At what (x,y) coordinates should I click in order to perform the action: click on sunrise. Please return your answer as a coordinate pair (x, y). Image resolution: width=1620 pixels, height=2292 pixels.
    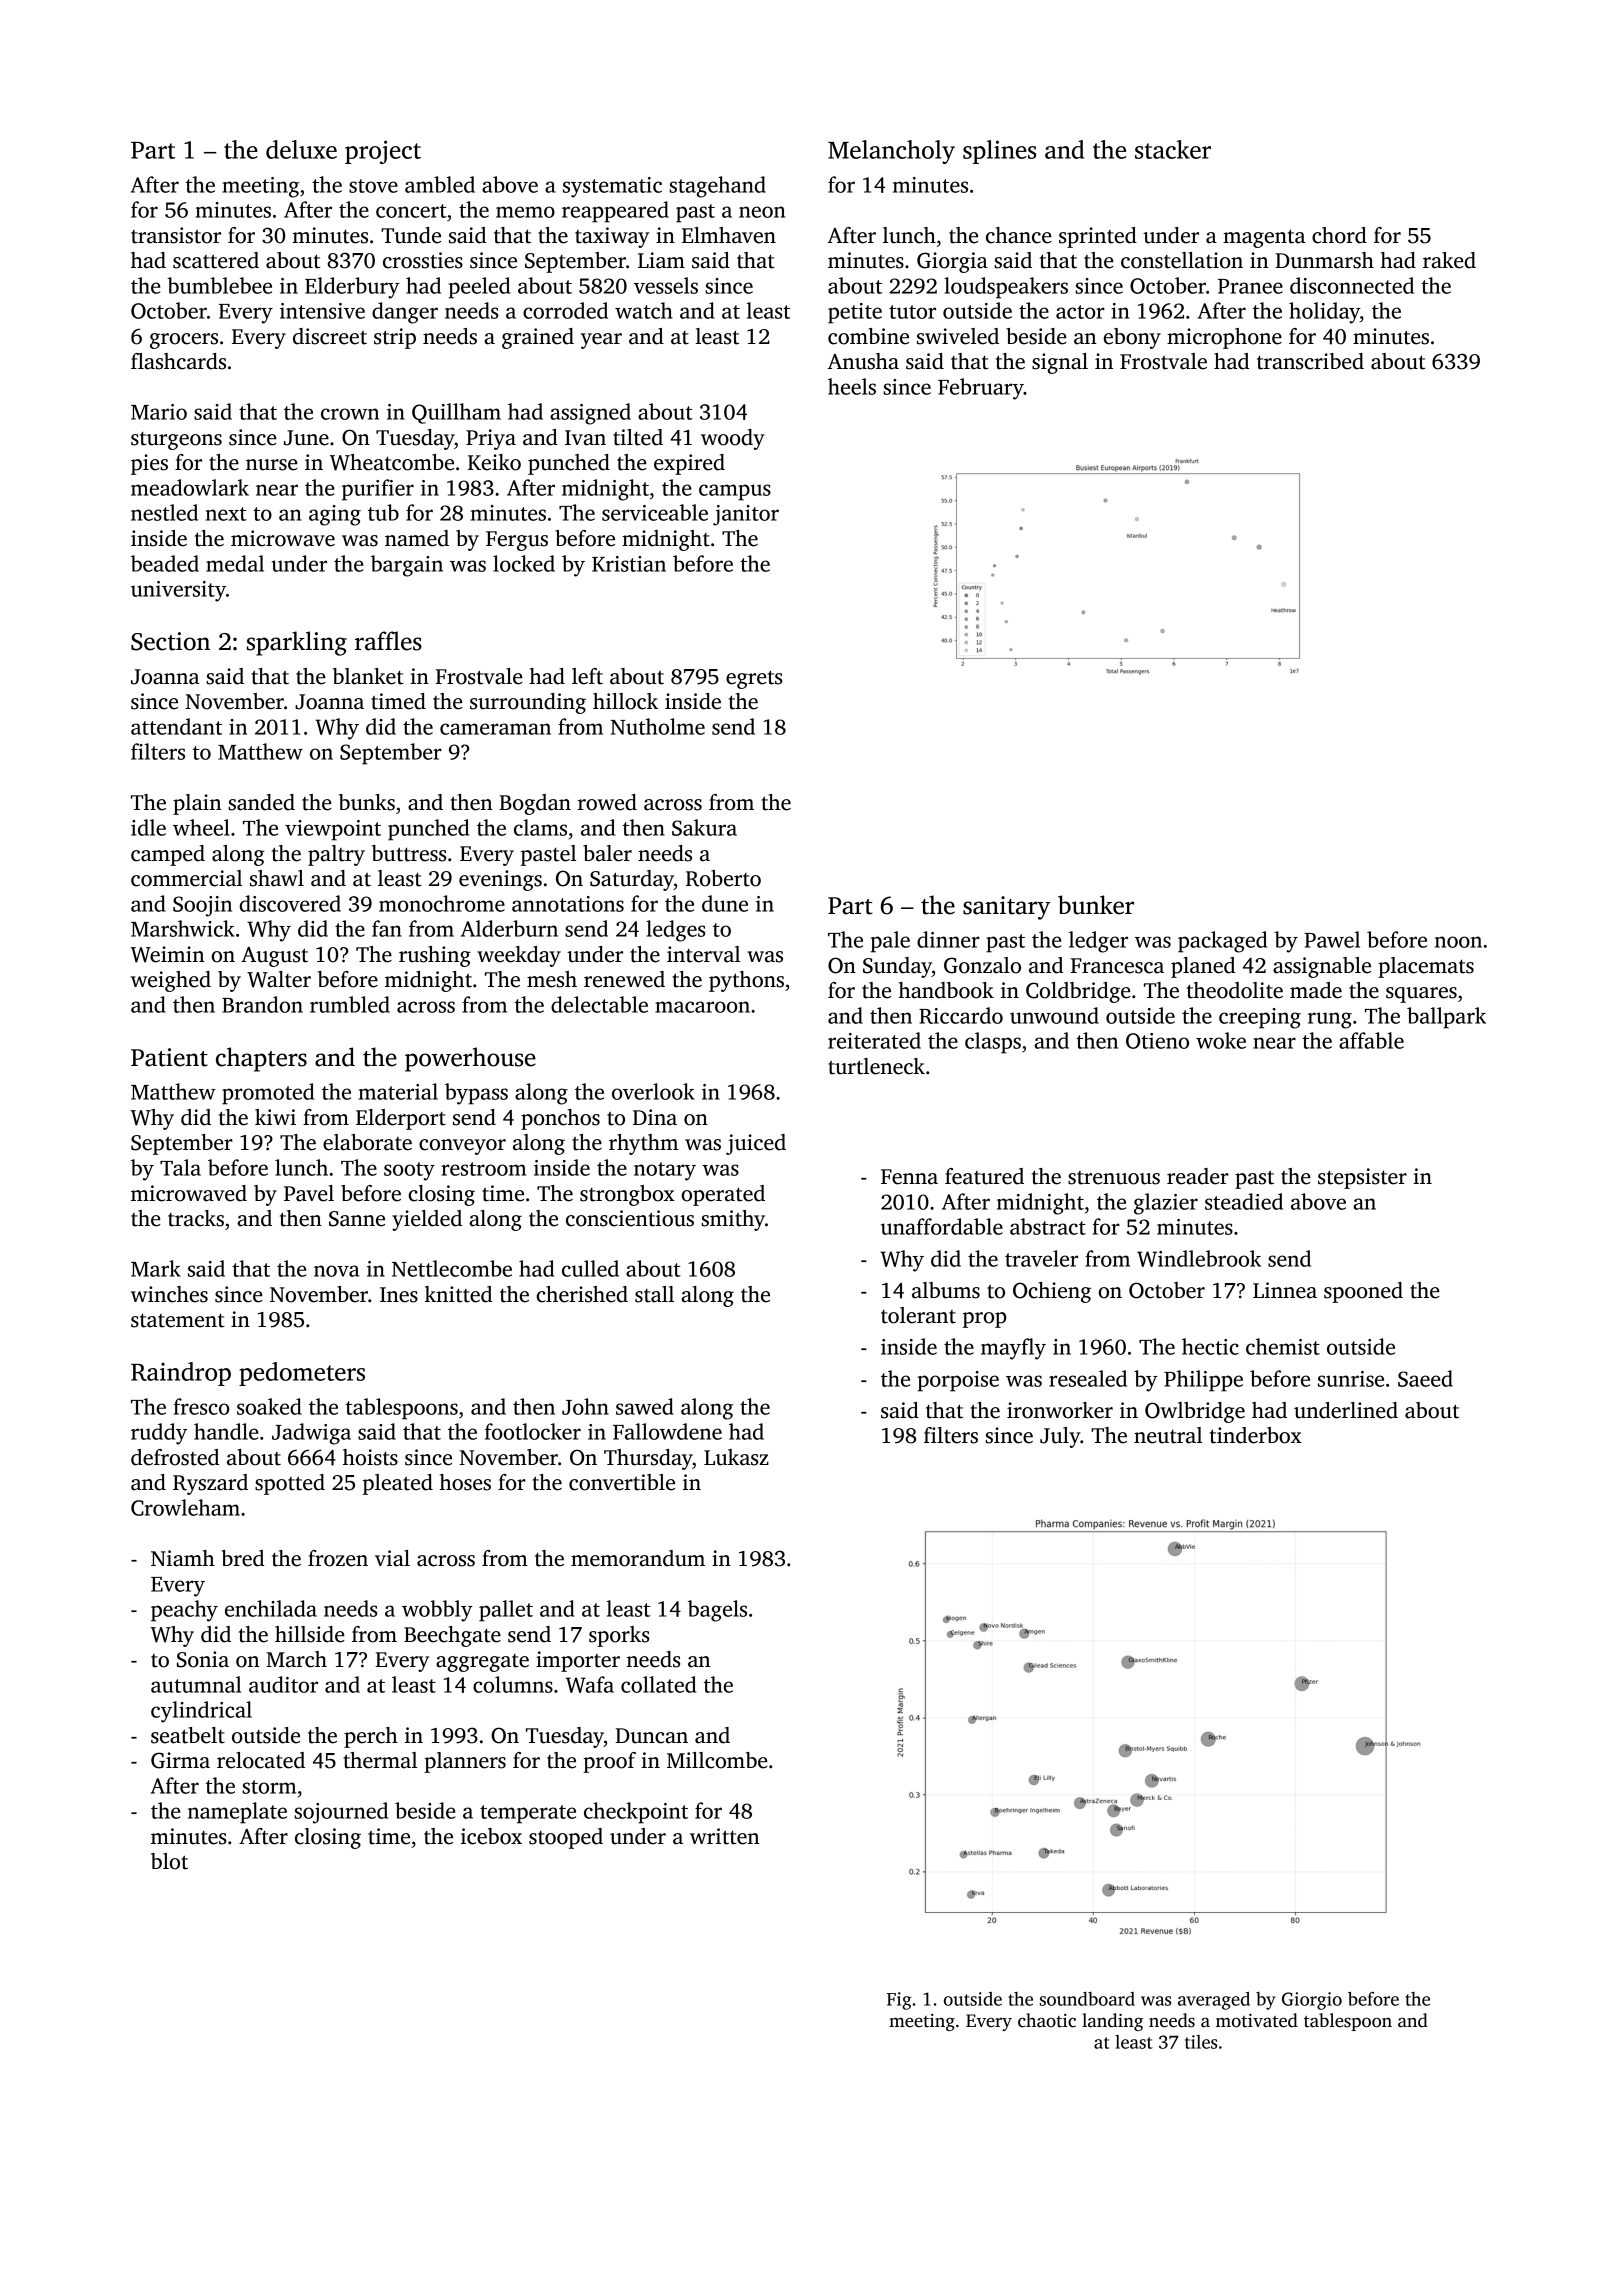
    Looking at the image, I should click on (1351, 1379).
